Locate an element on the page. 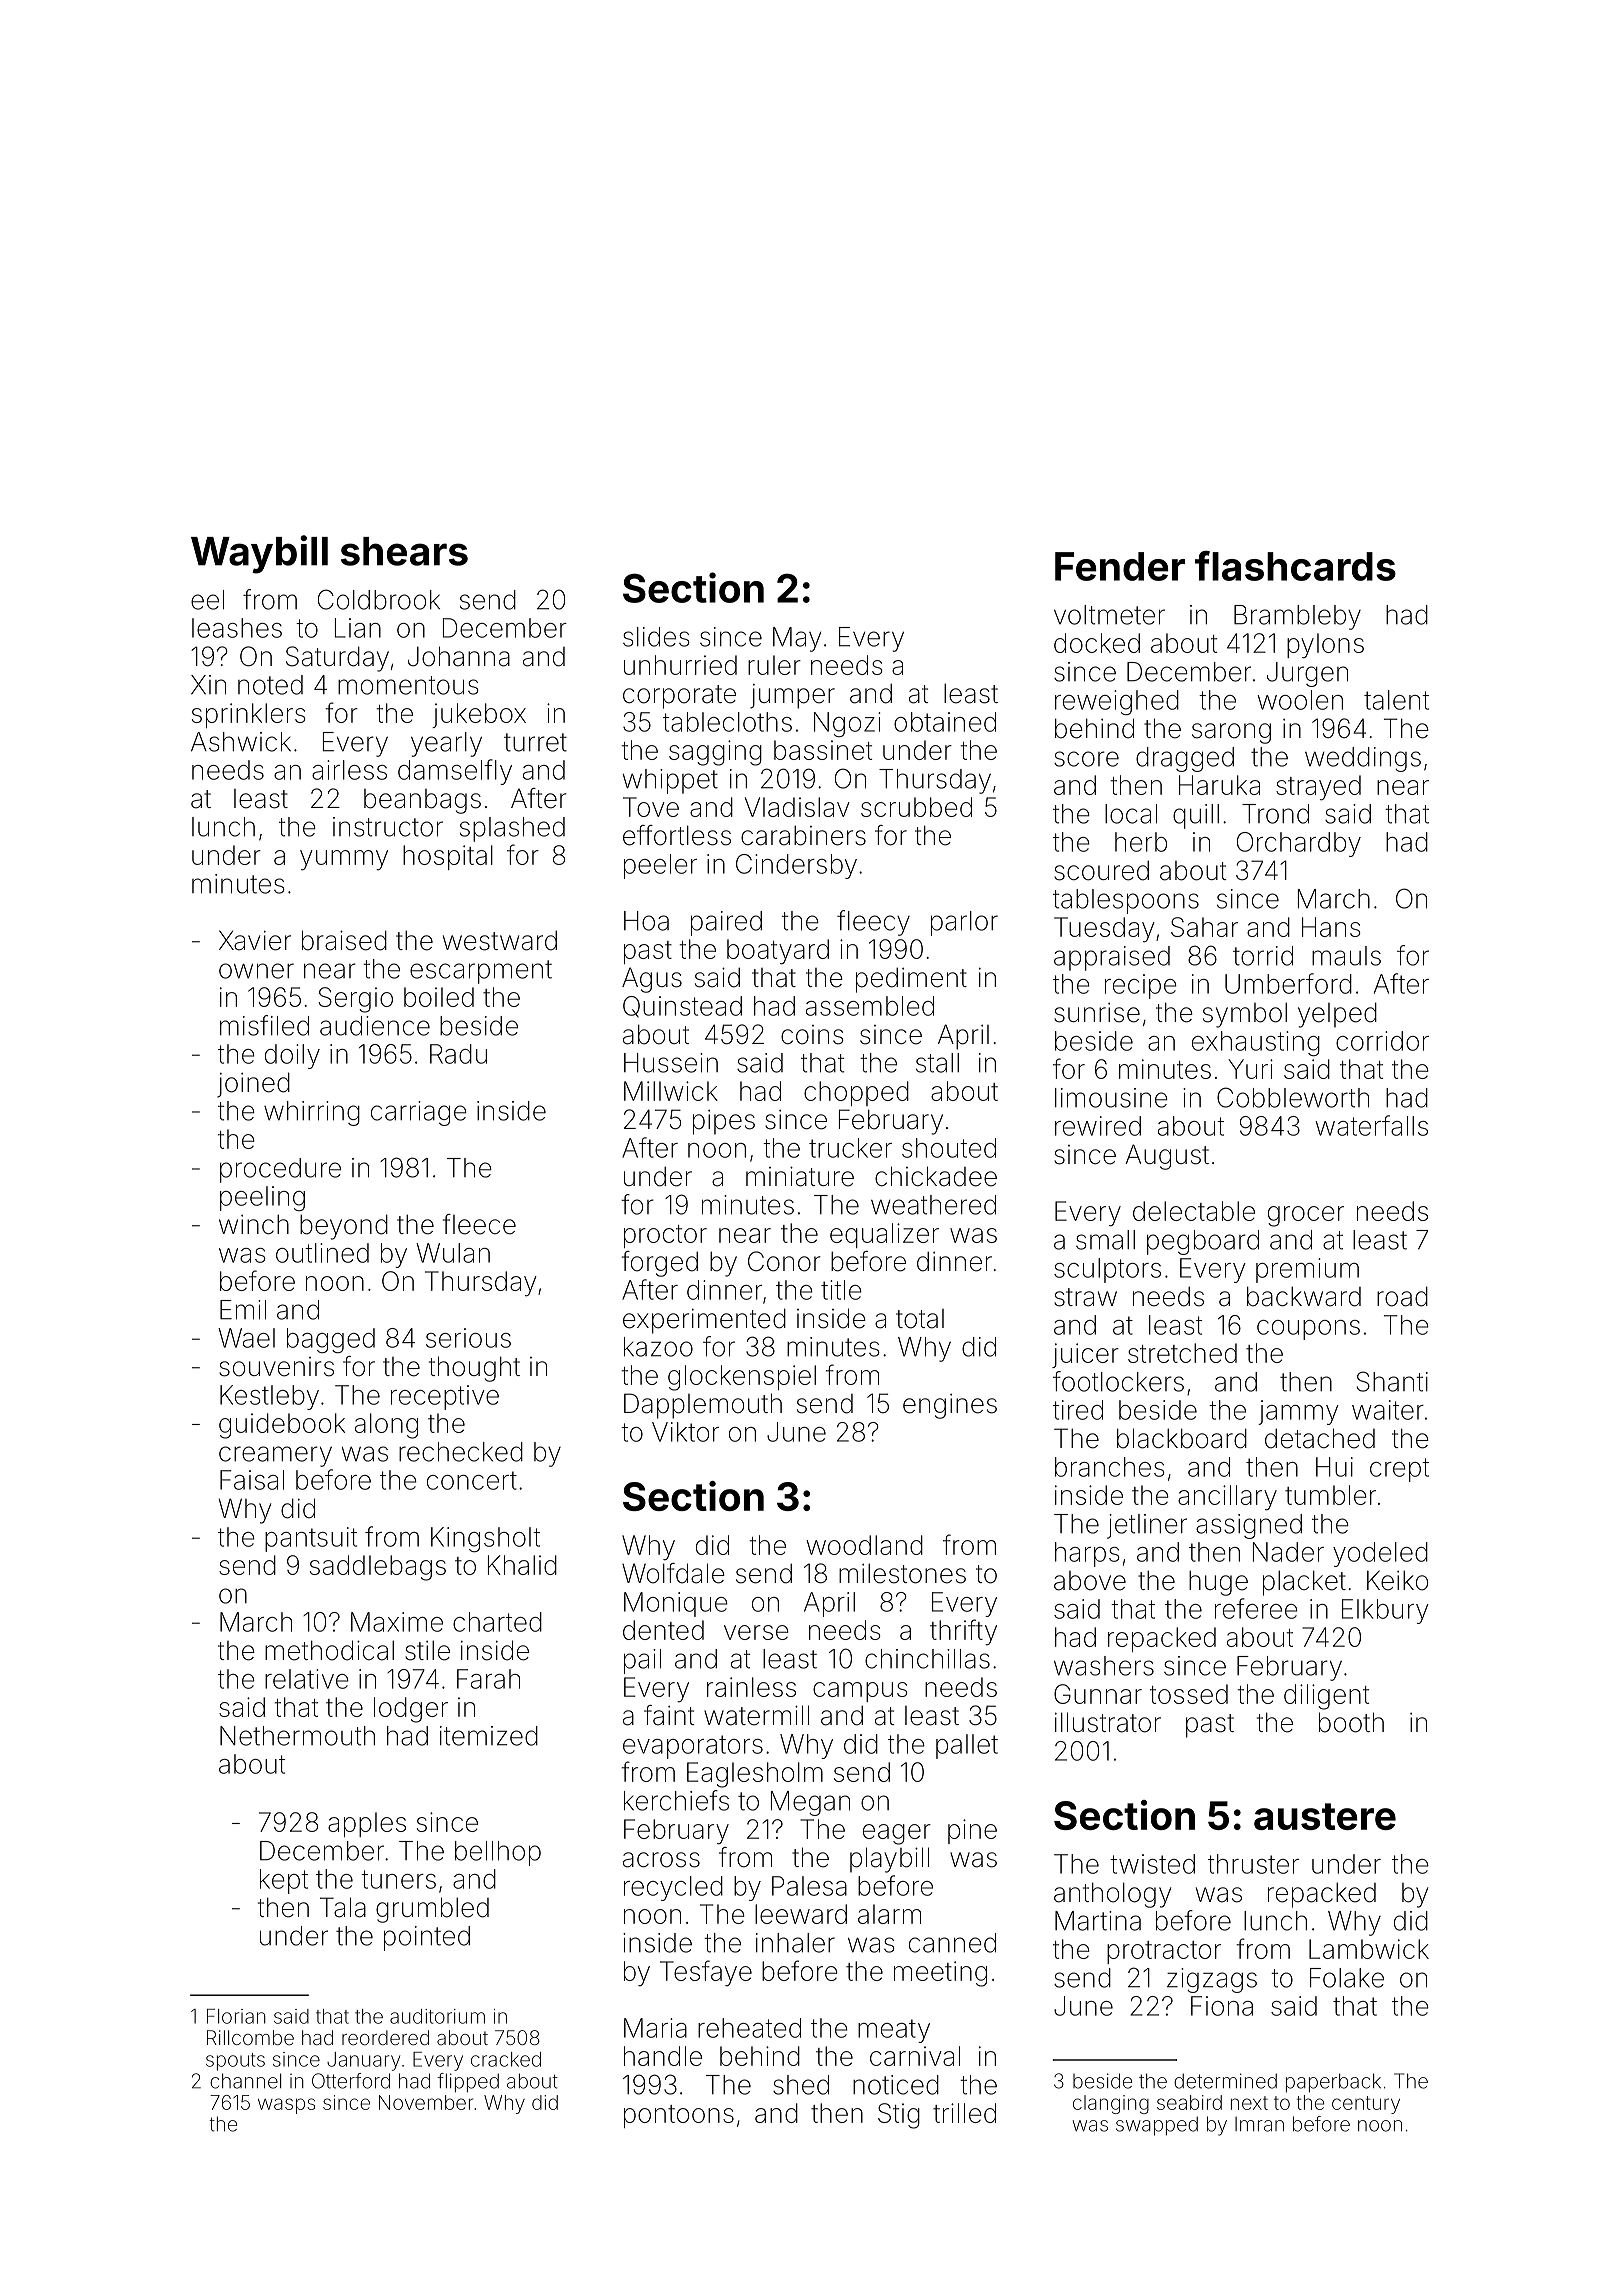 This image has width=1620, height=2292. concert is located at coordinates (472, 1480).
